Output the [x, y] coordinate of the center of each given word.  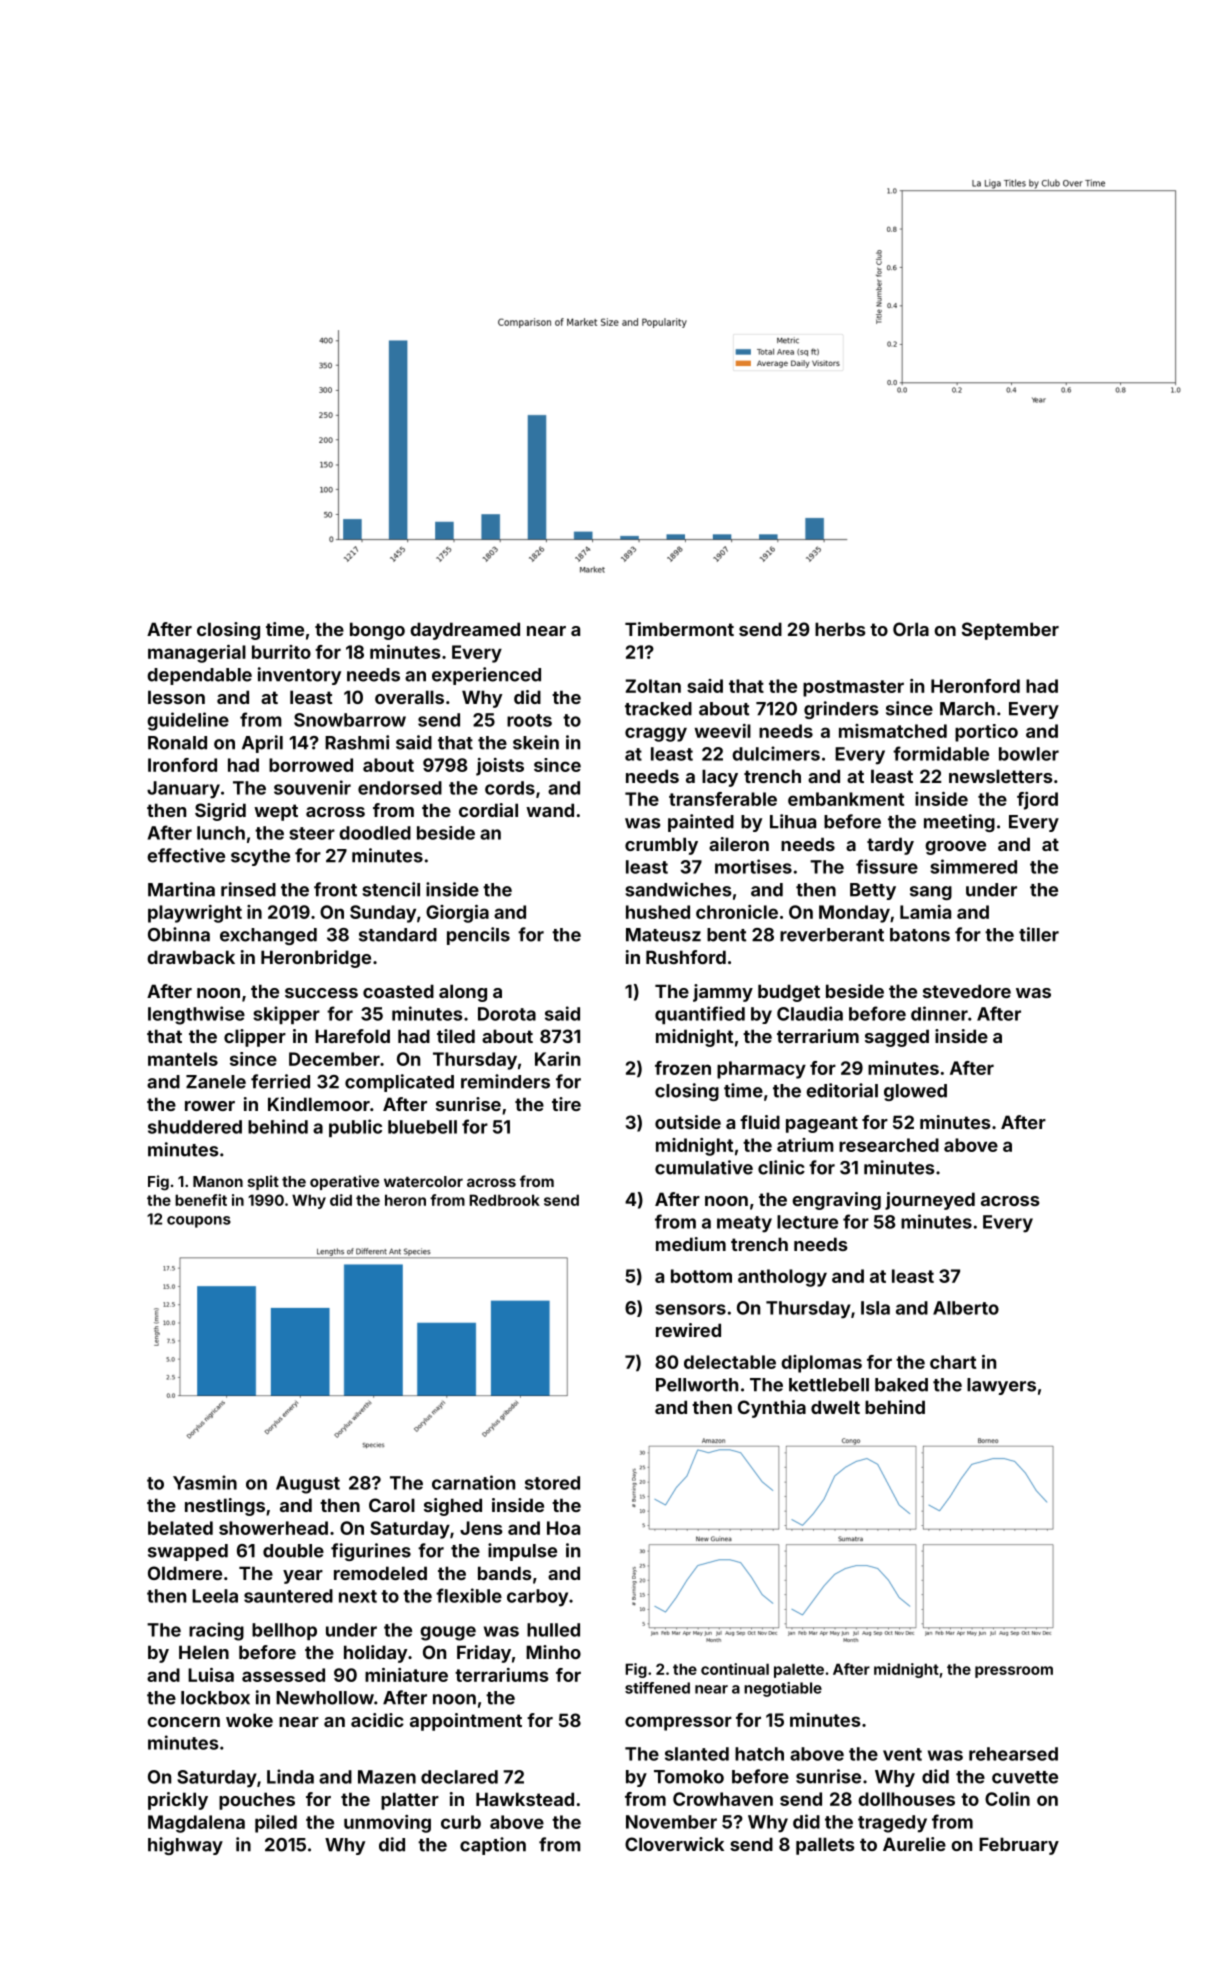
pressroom [1014, 1672]
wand [550, 810]
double [293, 1551]
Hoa [563, 1528]
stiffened [657, 1688]
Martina [181, 889]
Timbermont [679, 629]
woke [249, 1720]
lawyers [1001, 1386]
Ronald [177, 743]
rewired [688, 1330]
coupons [199, 1222]
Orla [911, 629]
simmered [973, 866]
